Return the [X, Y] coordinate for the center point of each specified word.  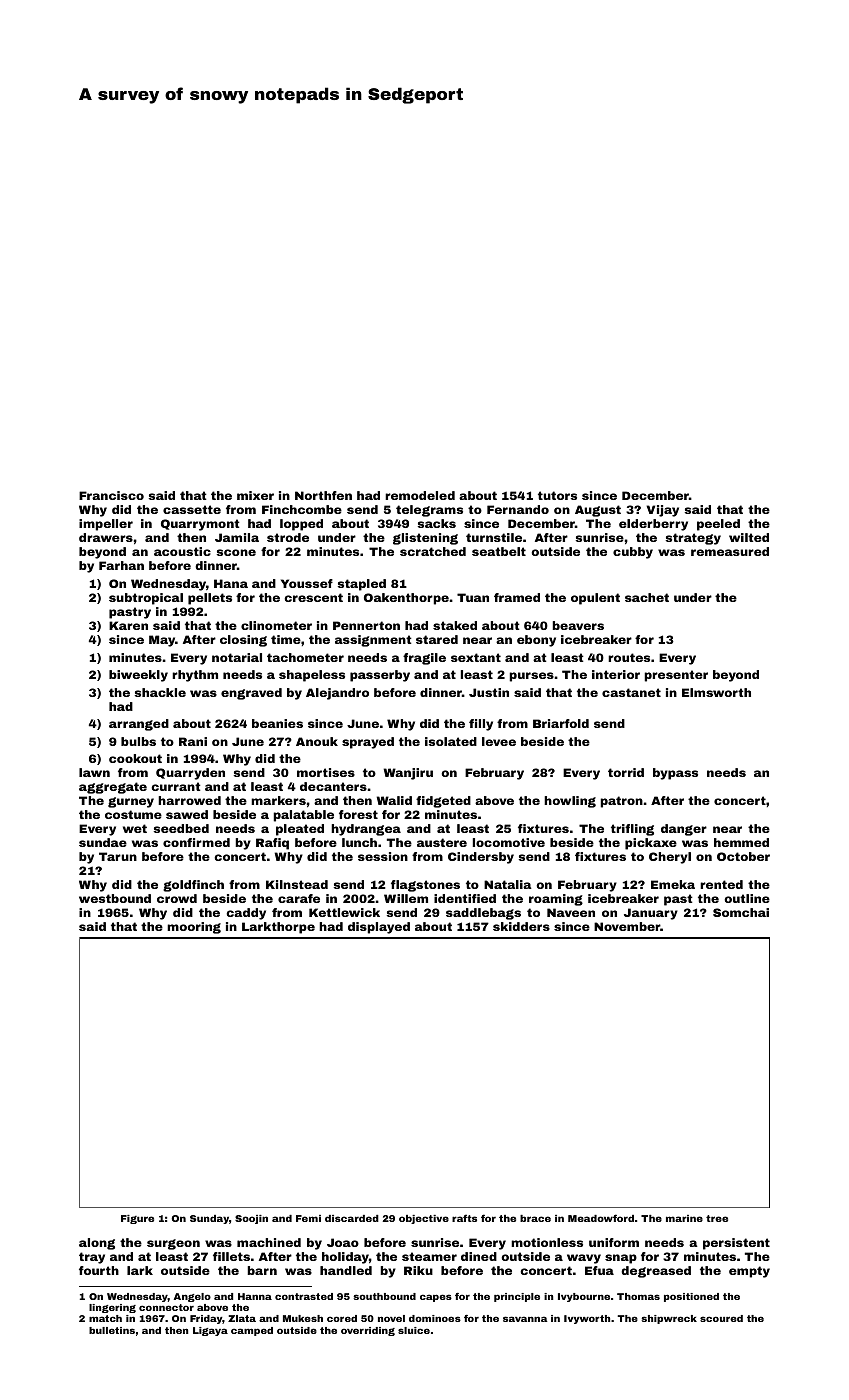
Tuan [473, 597]
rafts [464, 1218]
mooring [194, 928]
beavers [578, 625]
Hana [231, 583]
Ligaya [210, 1331]
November [627, 926]
